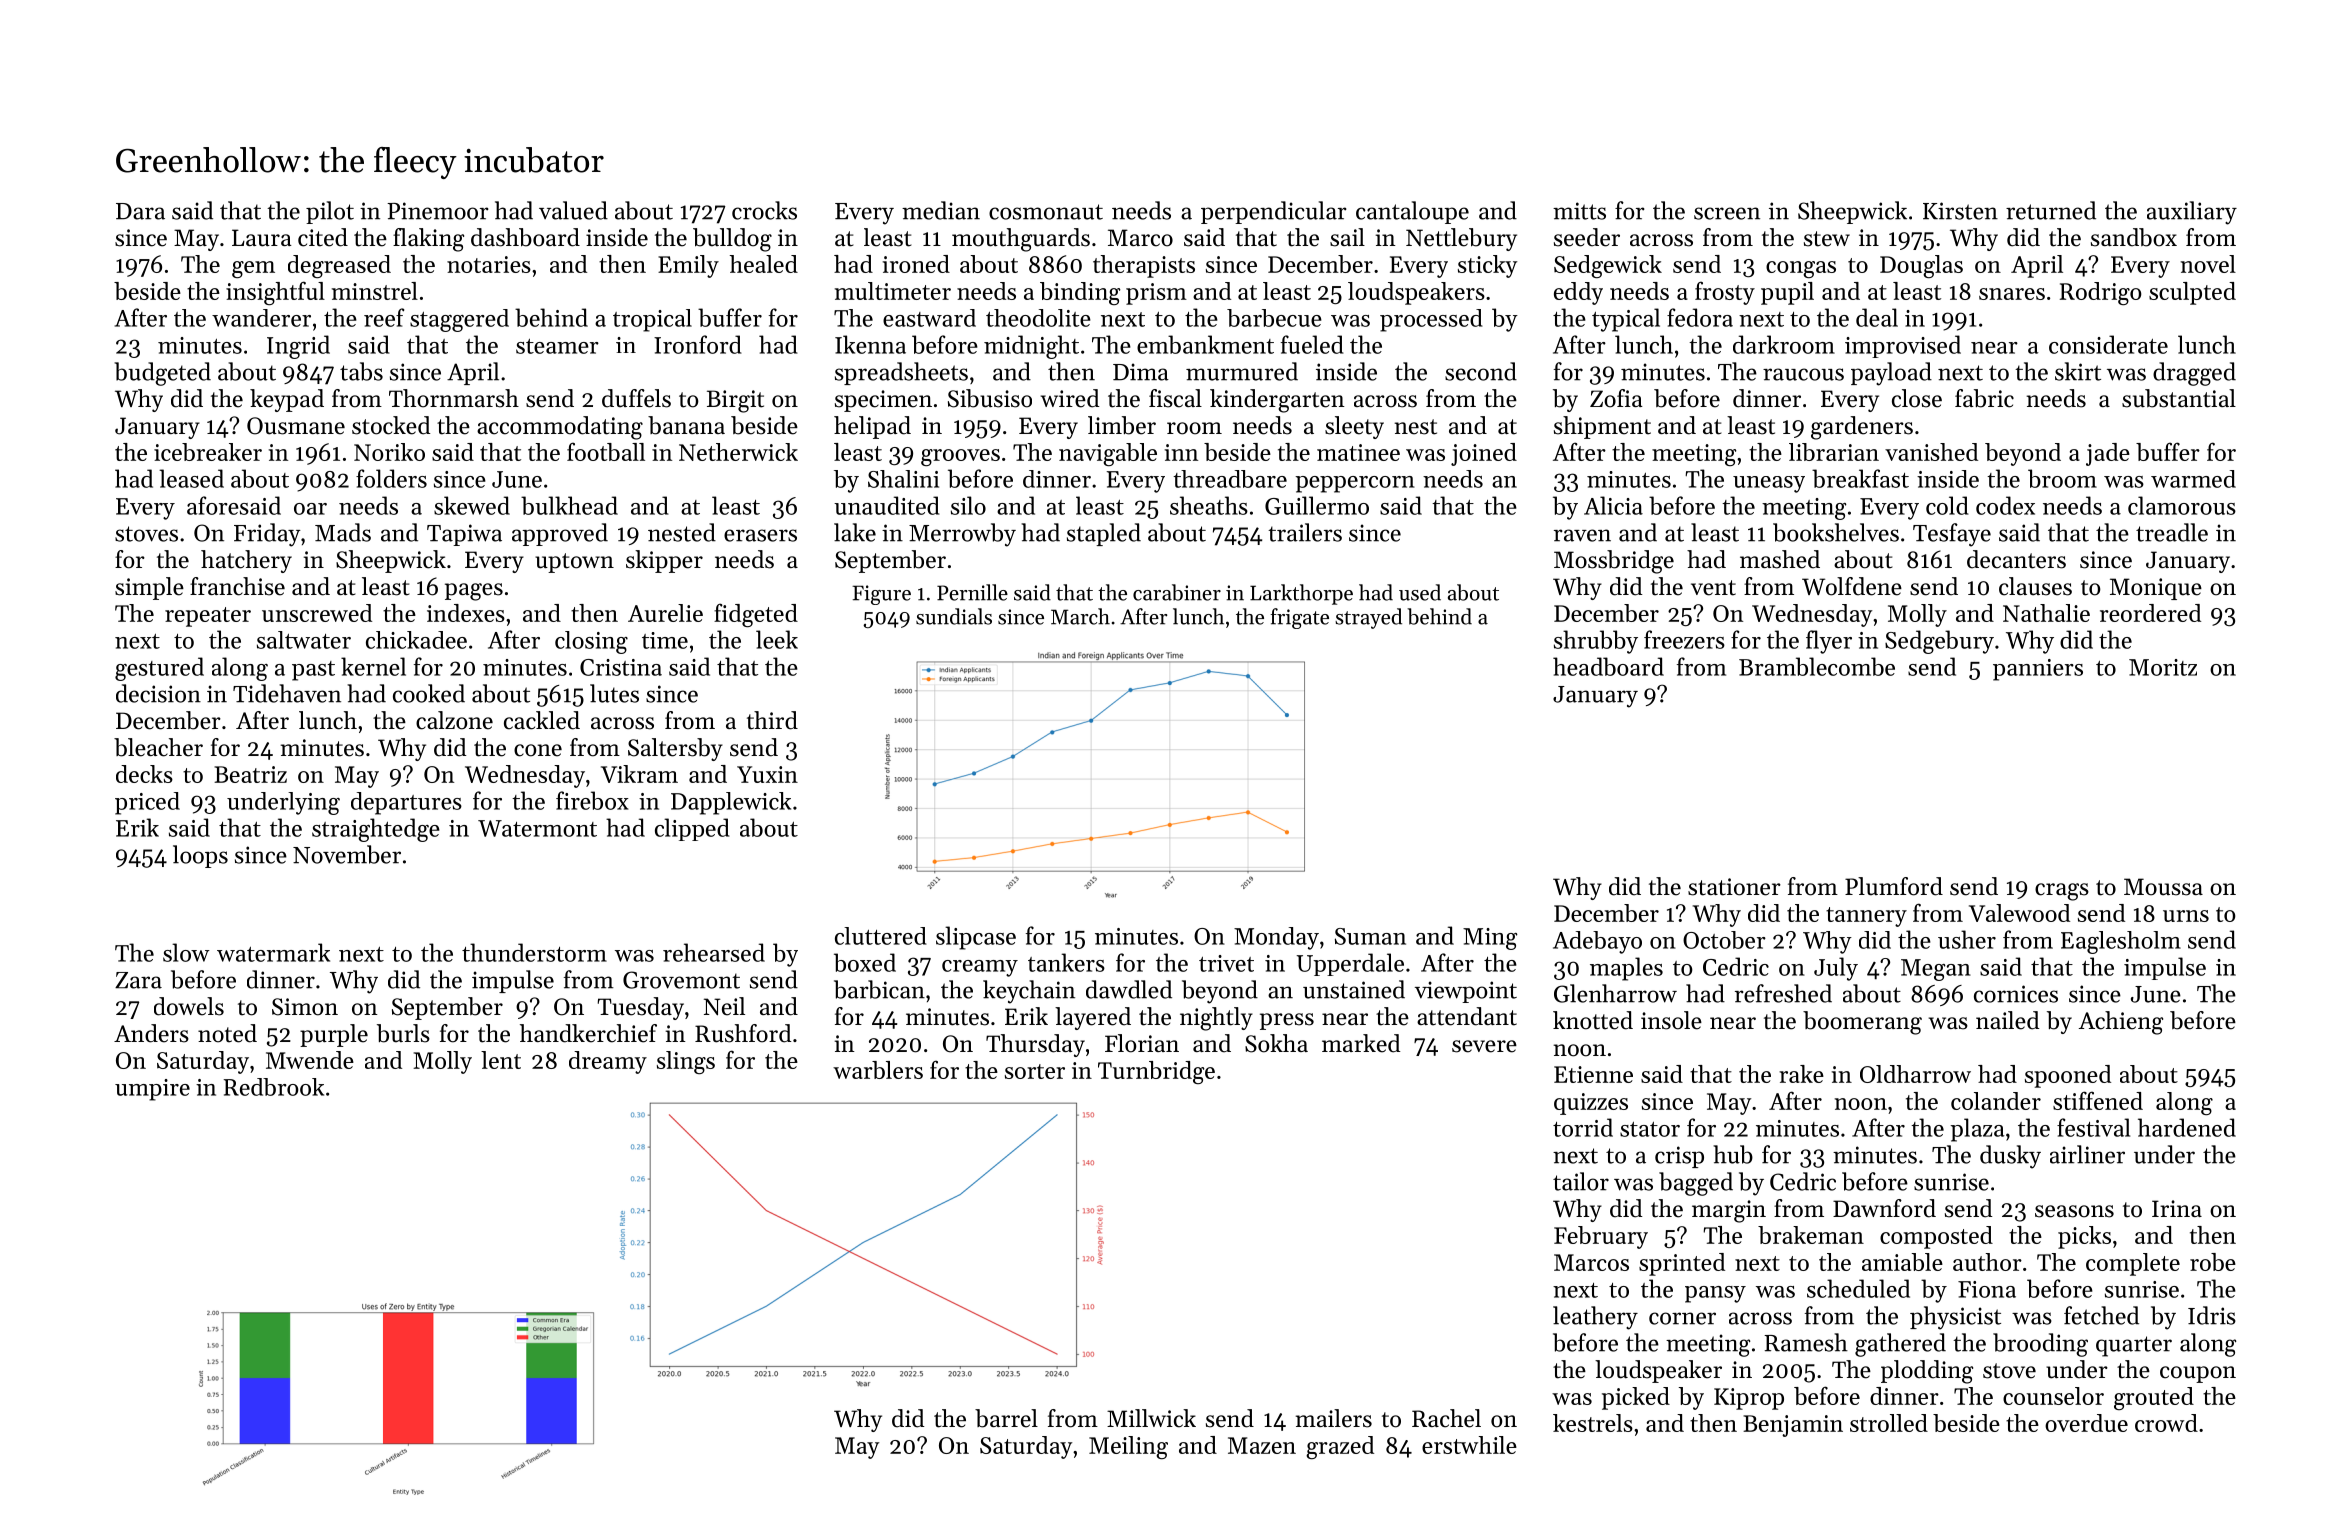 Image resolution: width=2351 pixels, height=1522 pixels. What do you see at coordinates (140, 211) in the page?
I see `Dara` at bounding box center [140, 211].
